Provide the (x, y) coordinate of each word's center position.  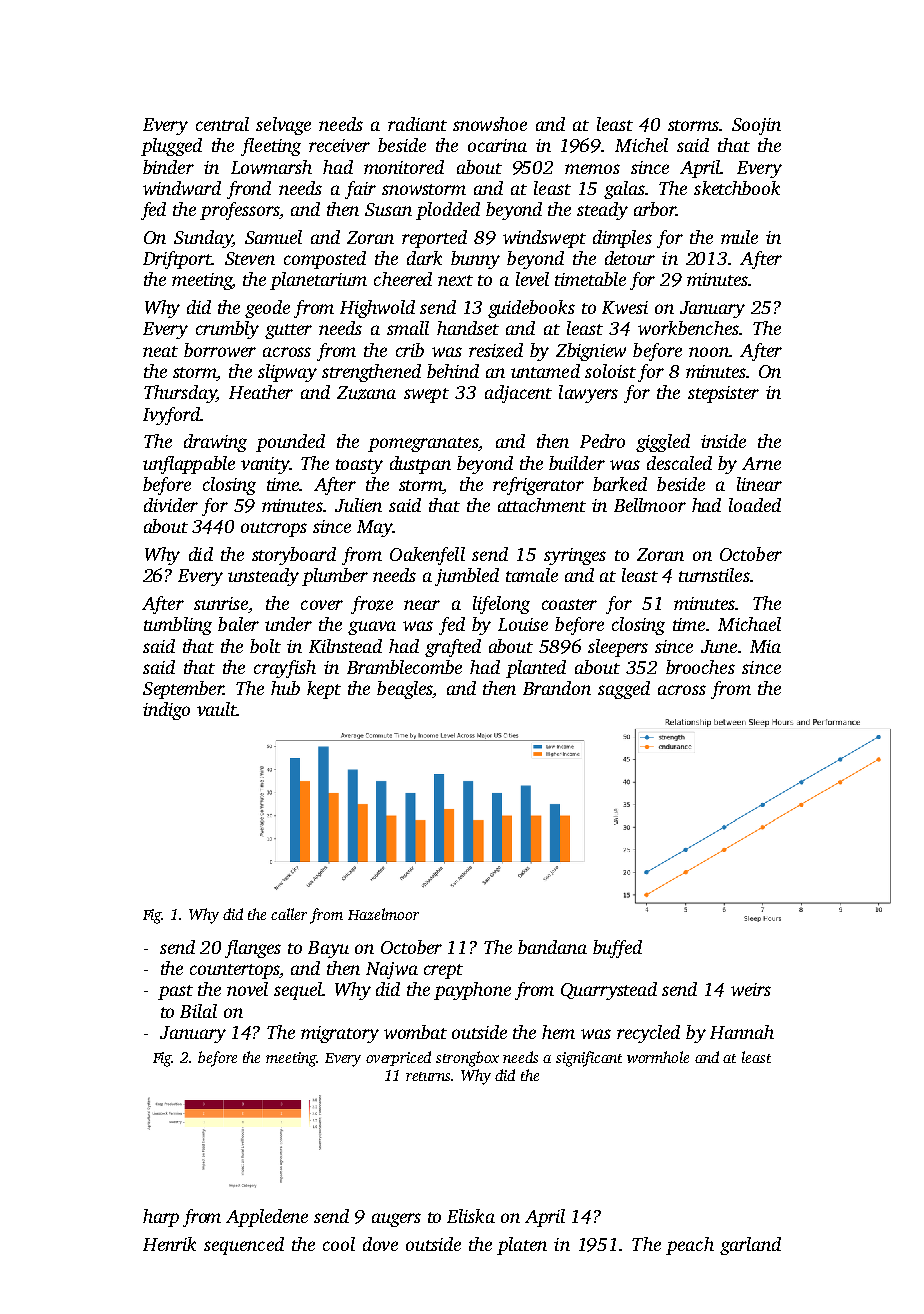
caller (289, 914)
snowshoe (490, 124)
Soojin (756, 126)
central (222, 124)
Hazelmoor (383, 914)
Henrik (169, 1244)
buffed (617, 949)
